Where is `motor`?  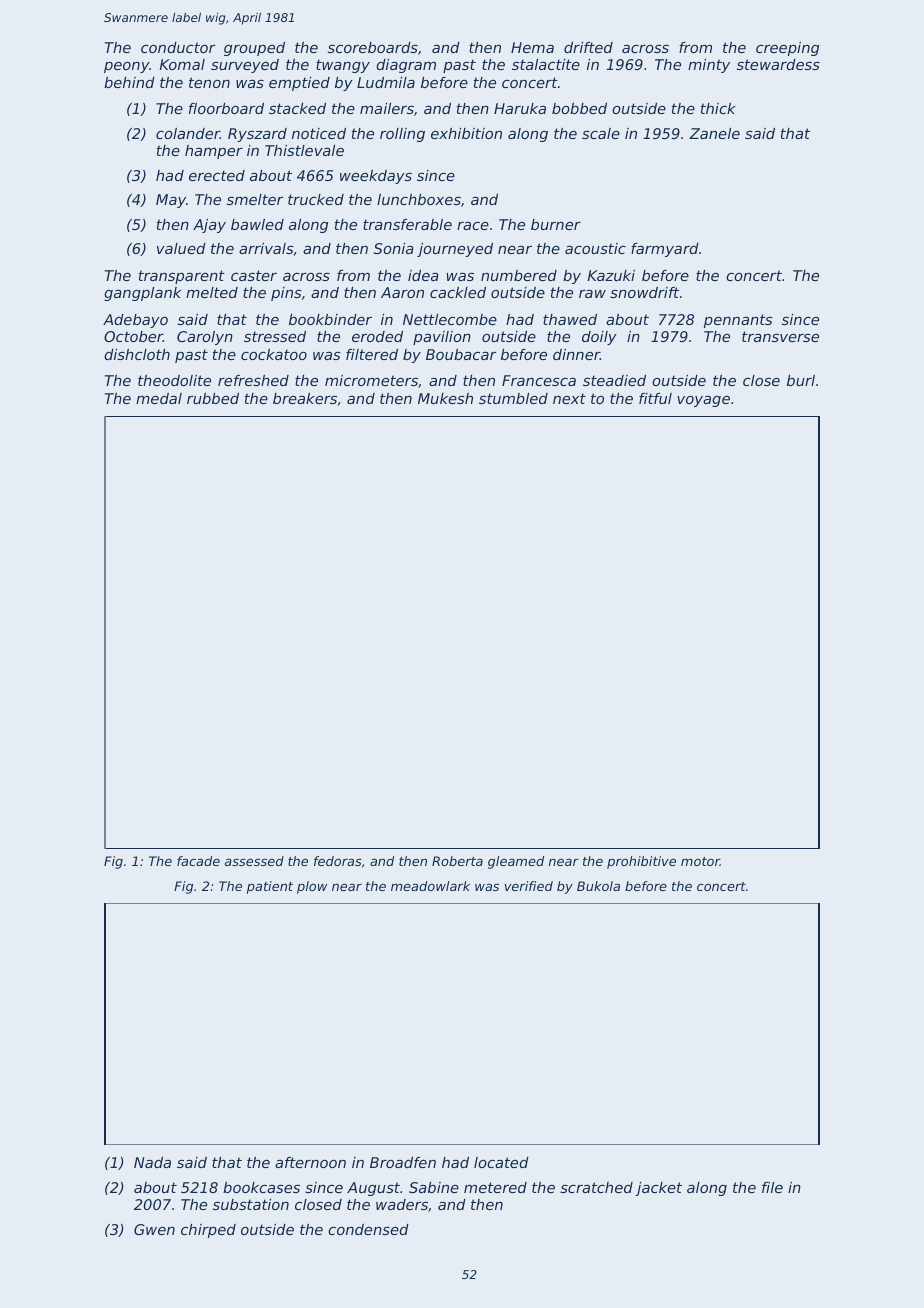 motor is located at coordinates (700, 861).
